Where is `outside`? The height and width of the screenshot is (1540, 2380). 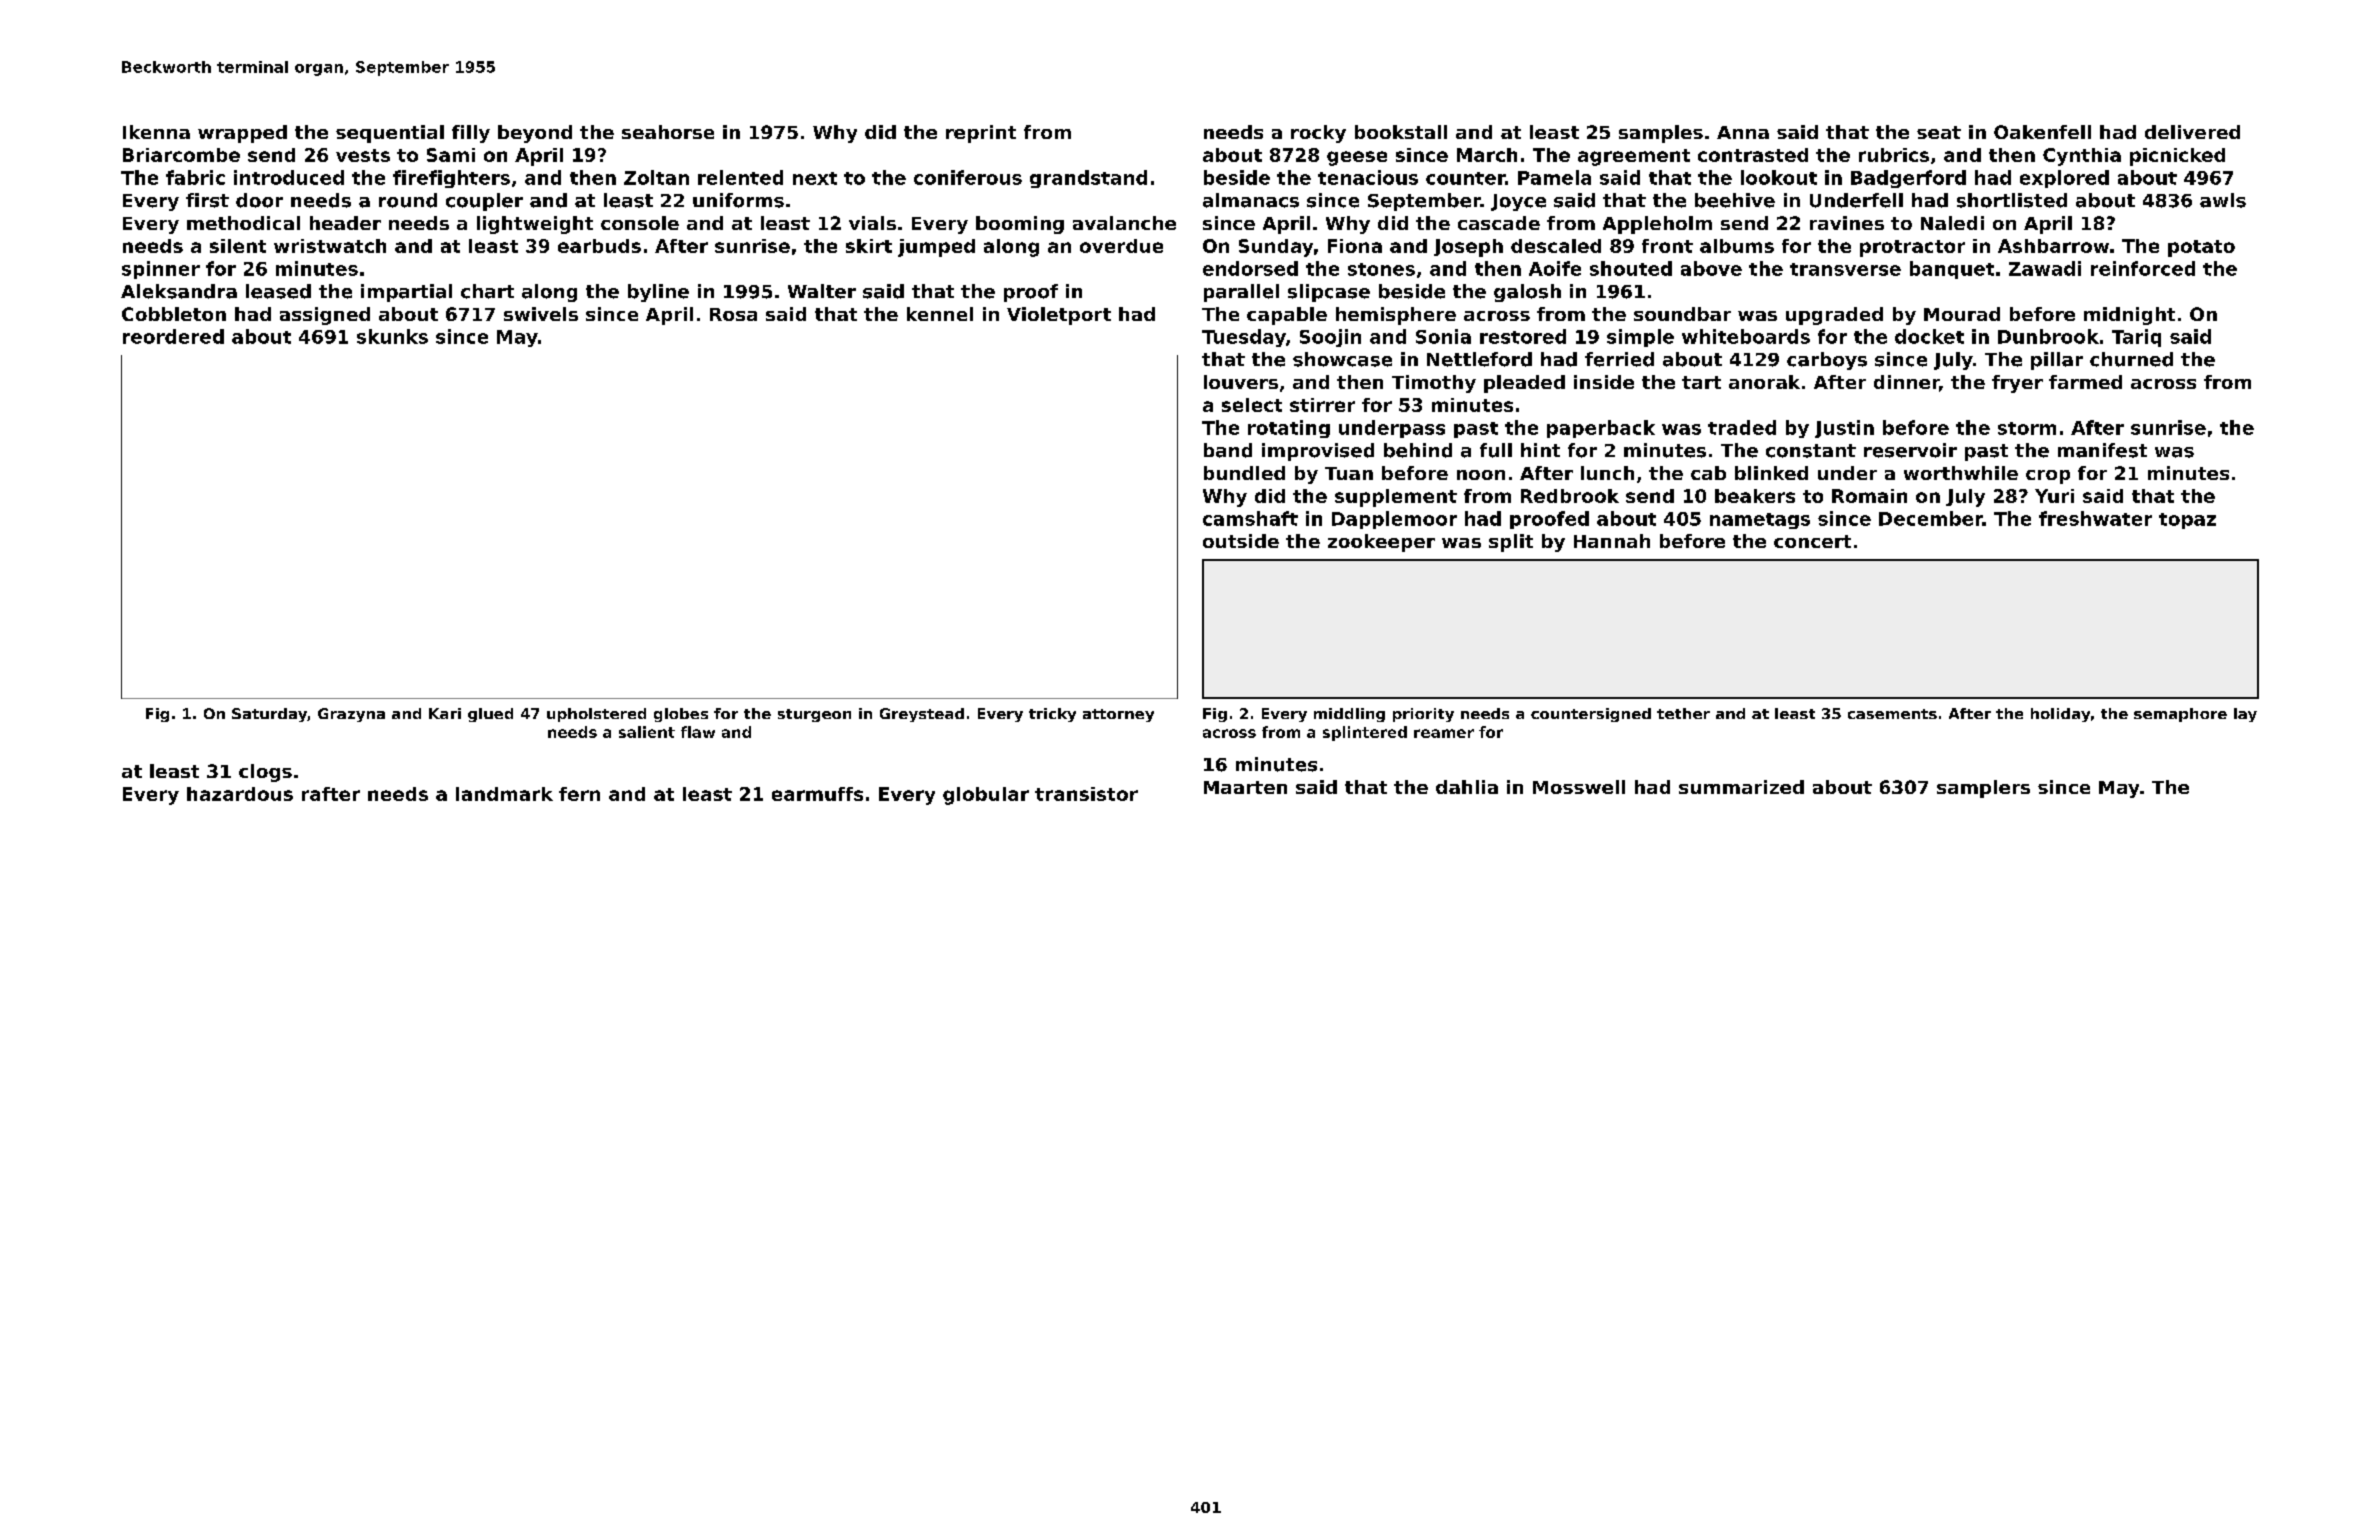 outside is located at coordinates (1241, 541).
